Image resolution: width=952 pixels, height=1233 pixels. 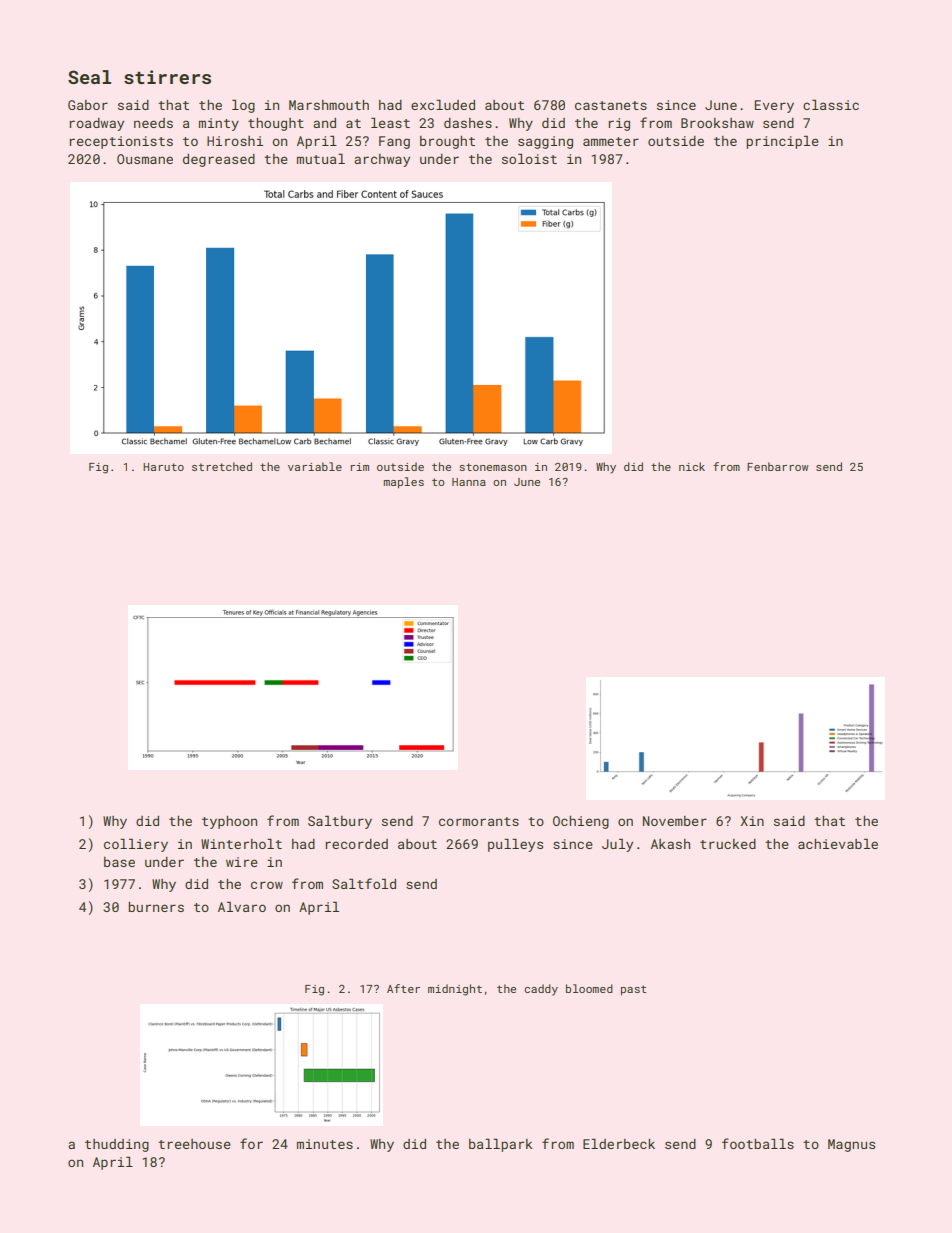 What do you see at coordinates (145, 159) in the page?
I see `Ousmane` at bounding box center [145, 159].
